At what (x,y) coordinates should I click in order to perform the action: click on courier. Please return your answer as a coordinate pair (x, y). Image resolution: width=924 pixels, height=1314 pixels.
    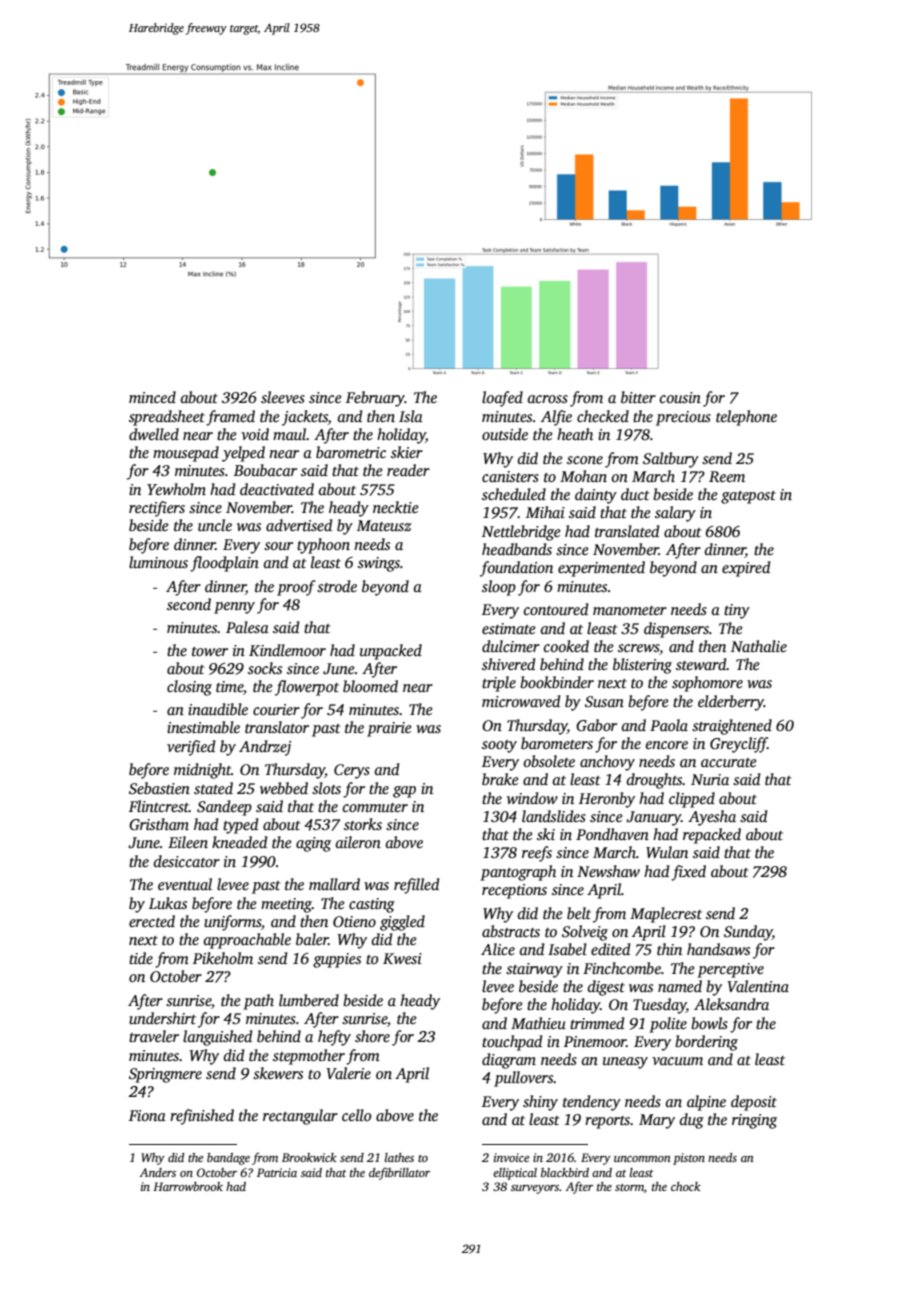
    Looking at the image, I should click on (276, 709).
